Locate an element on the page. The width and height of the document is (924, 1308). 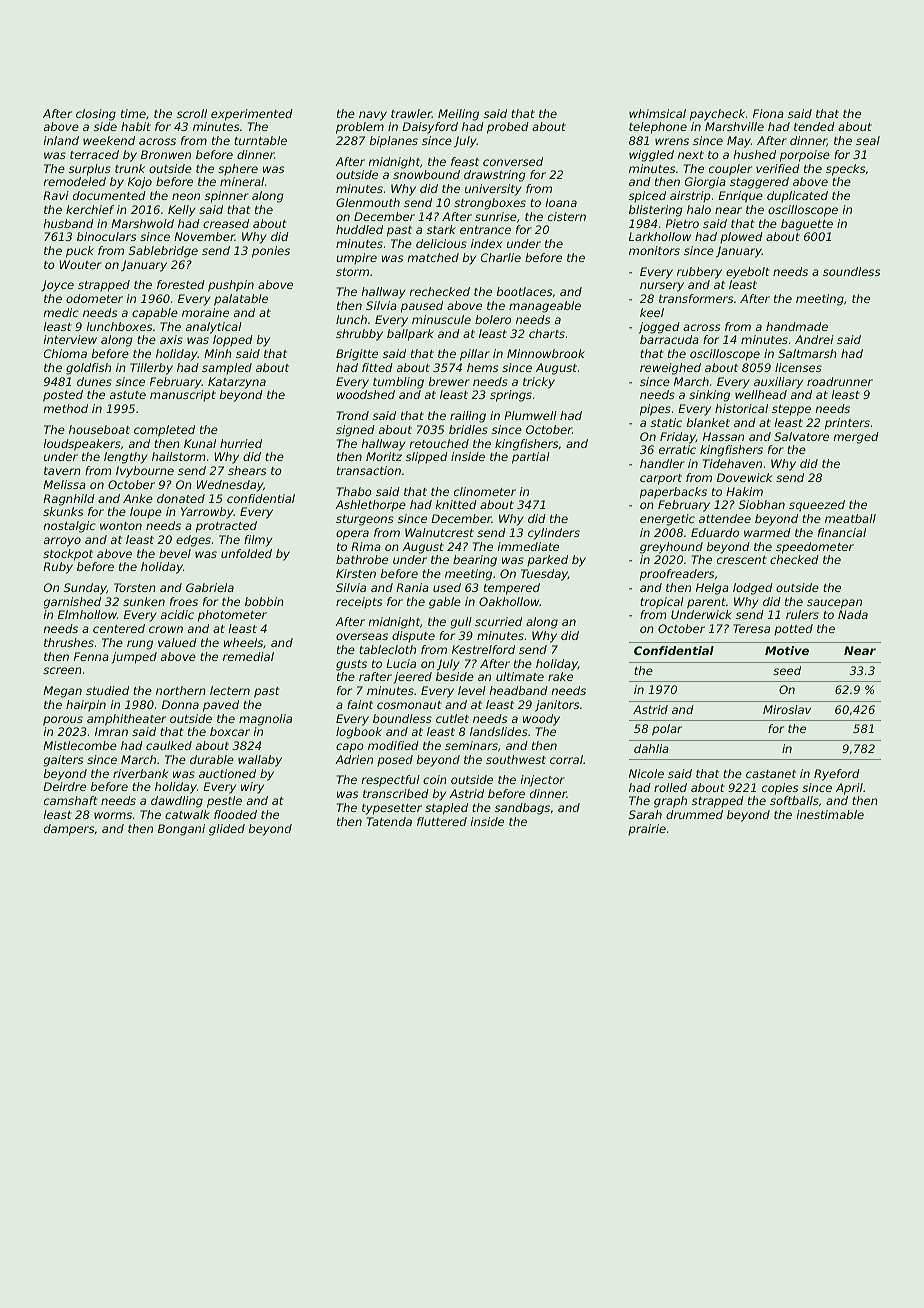
Motive is located at coordinates (787, 650).
